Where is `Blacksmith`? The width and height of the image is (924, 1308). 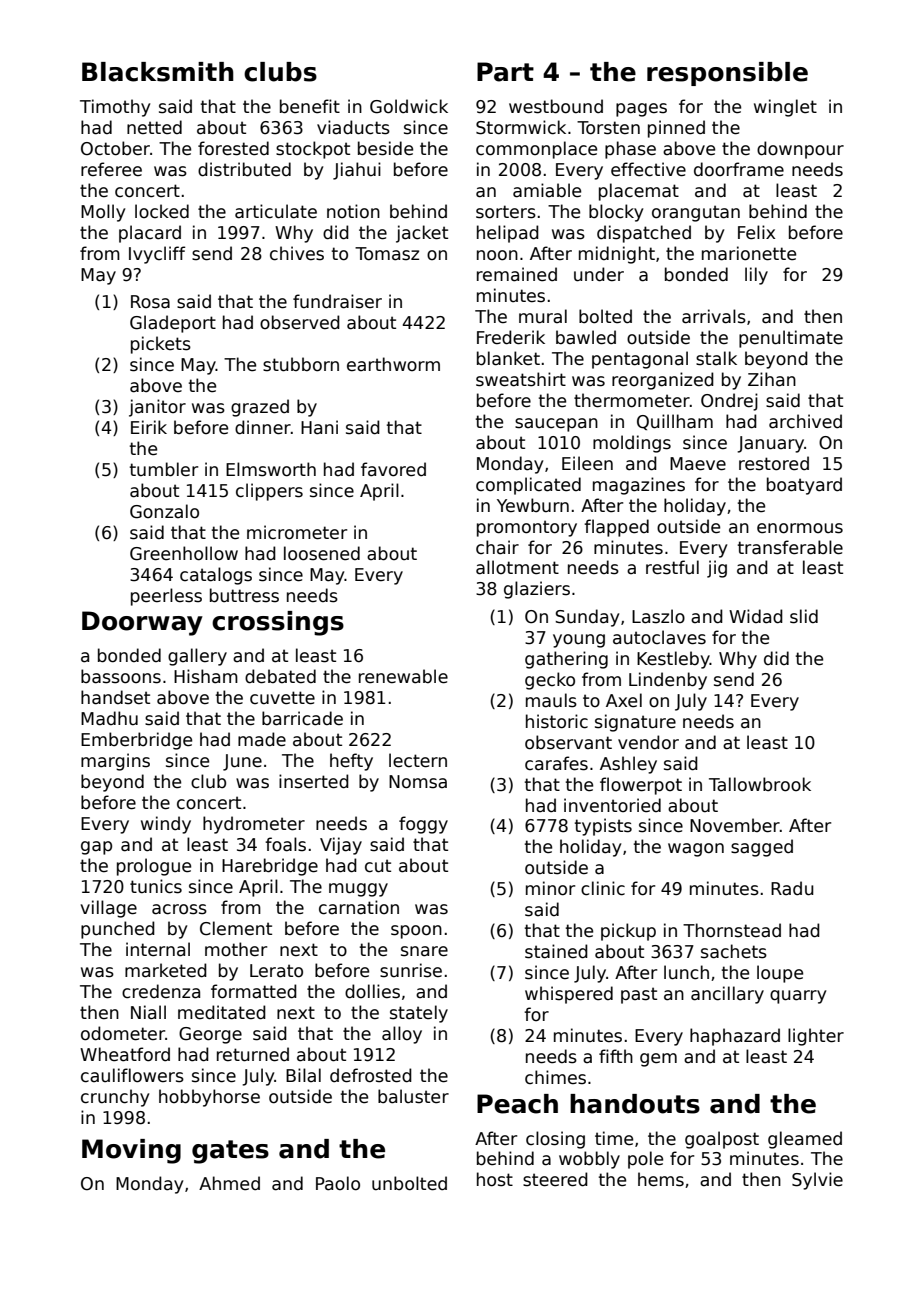 Blacksmith is located at coordinates (158, 72).
